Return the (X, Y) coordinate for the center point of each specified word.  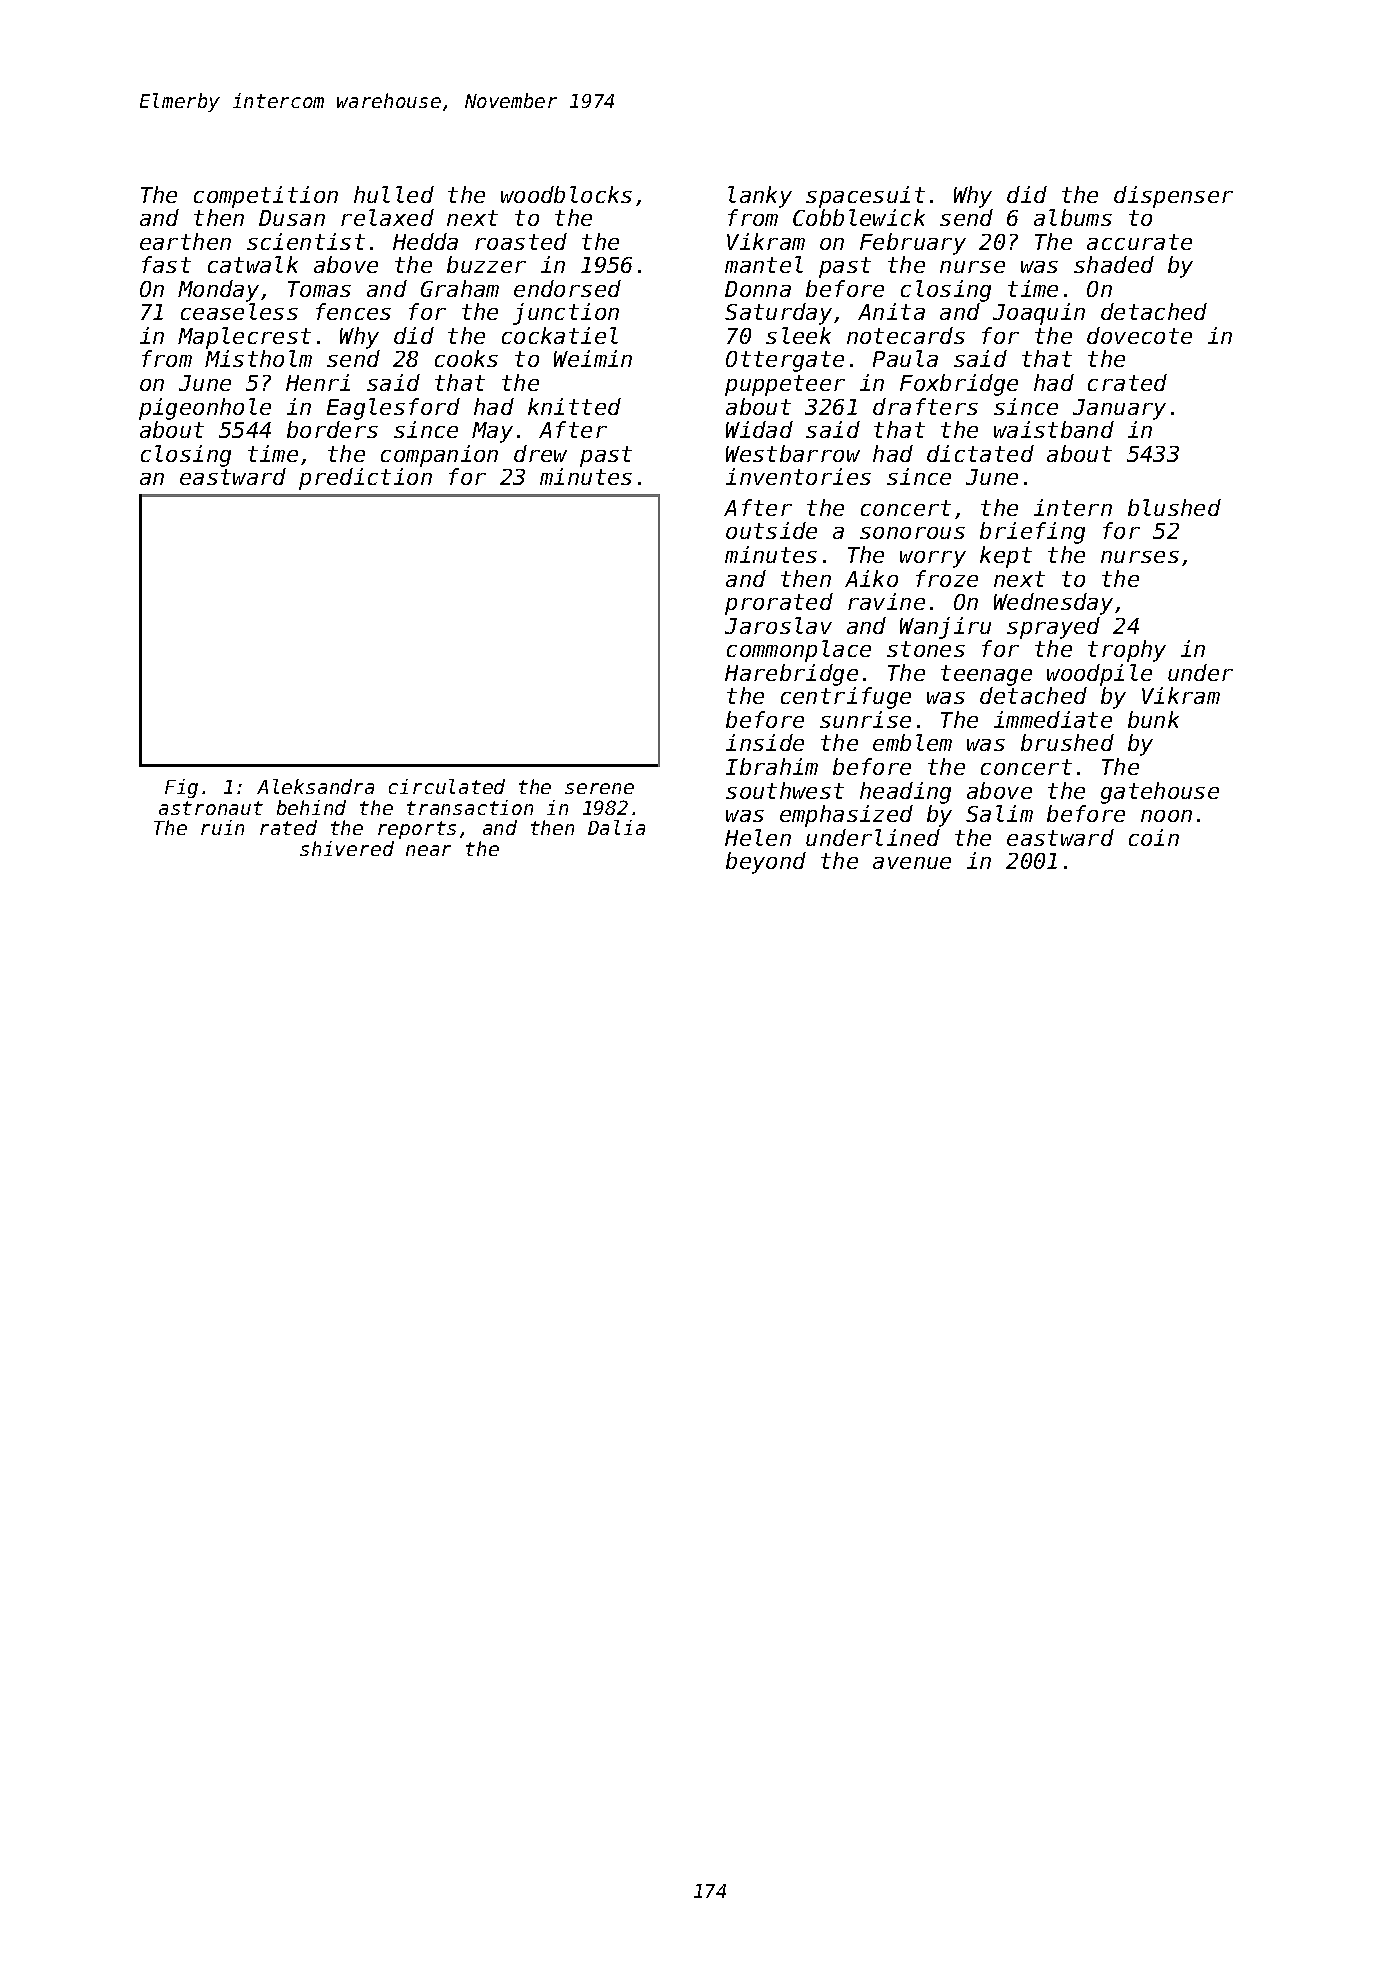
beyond (766, 863)
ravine (886, 601)
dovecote (1139, 335)
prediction (365, 479)
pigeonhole (205, 409)
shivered (347, 848)
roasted (521, 241)
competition (266, 197)
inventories (798, 476)
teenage (986, 675)
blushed (1174, 507)
